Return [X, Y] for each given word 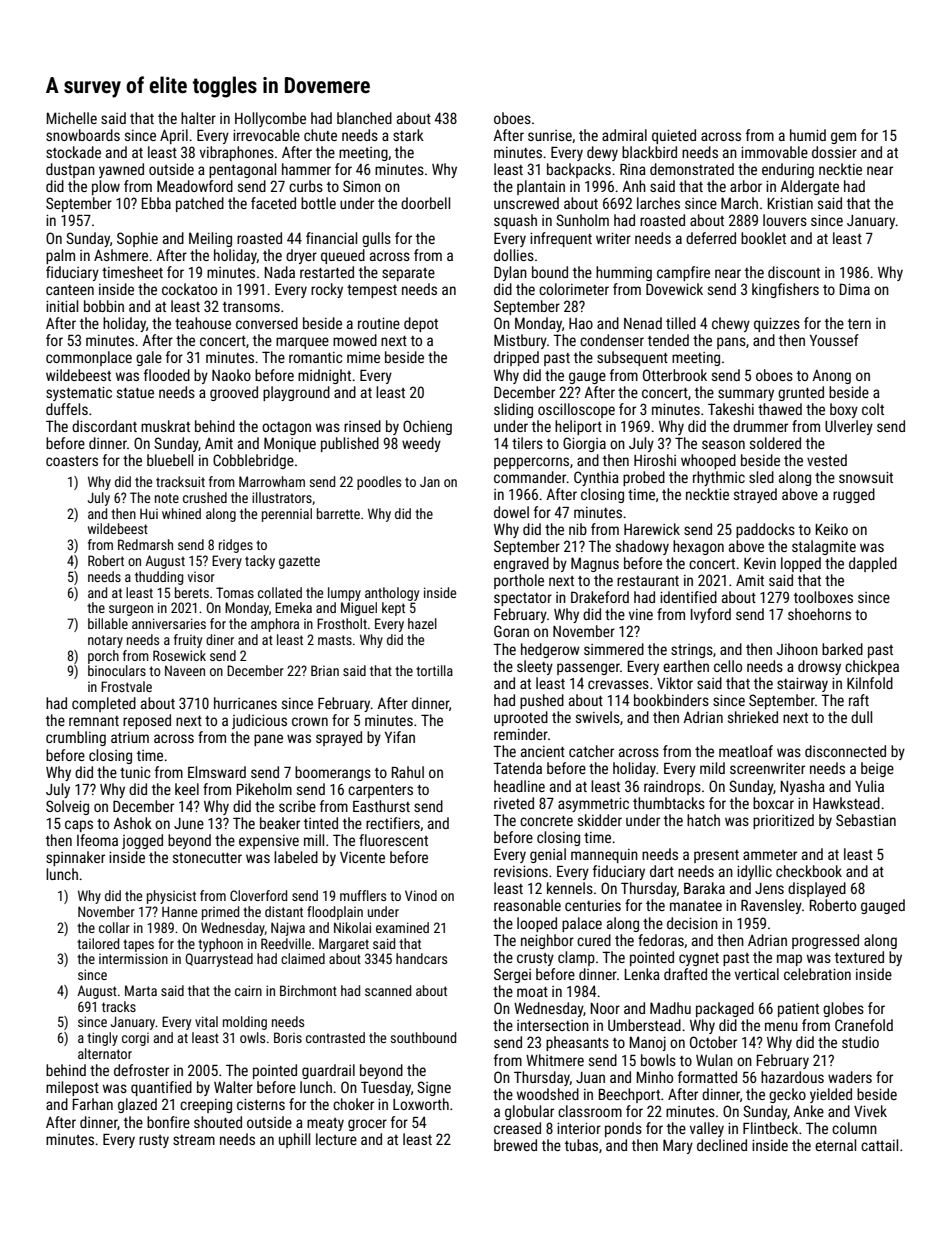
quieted [674, 136]
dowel [511, 512]
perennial [287, 515]
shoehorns [819, 614]
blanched [364, 118]
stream [194, 1140]
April [174, 136]
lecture [336, 1139]
